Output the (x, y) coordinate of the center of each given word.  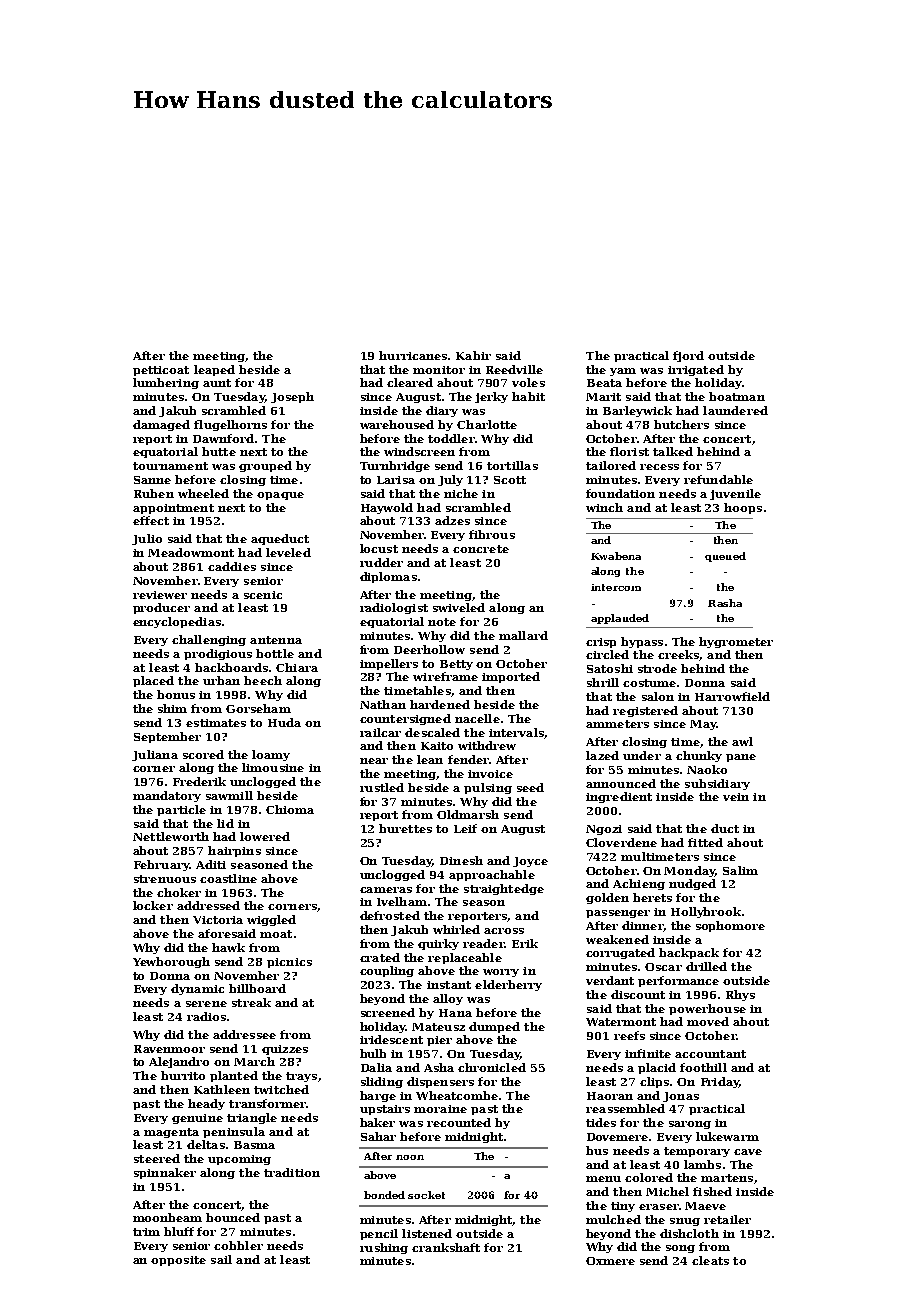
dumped (494, 1027)
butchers (681, 424)
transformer (267, 1103)
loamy (271, 755)
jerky (491, 397)
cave (748, 1152)
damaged (161, 425)
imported (511, 677)
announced (621, 783)
